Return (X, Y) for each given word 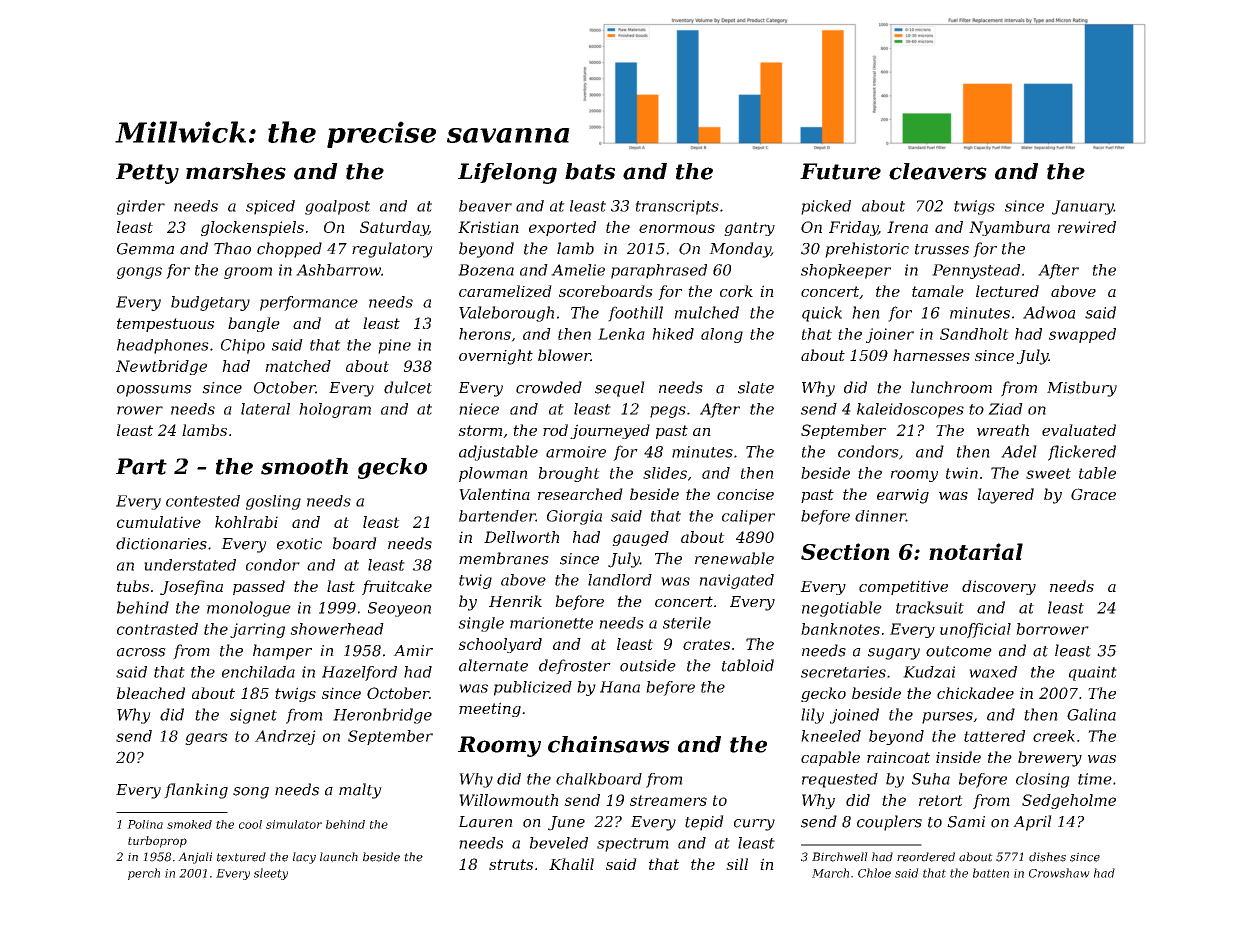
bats (590, 171)
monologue (249, 609)
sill (737, 864)
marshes (236, 171)
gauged (640, 538)
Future (840, 171)
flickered (1082, 453)
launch (339, 857)
